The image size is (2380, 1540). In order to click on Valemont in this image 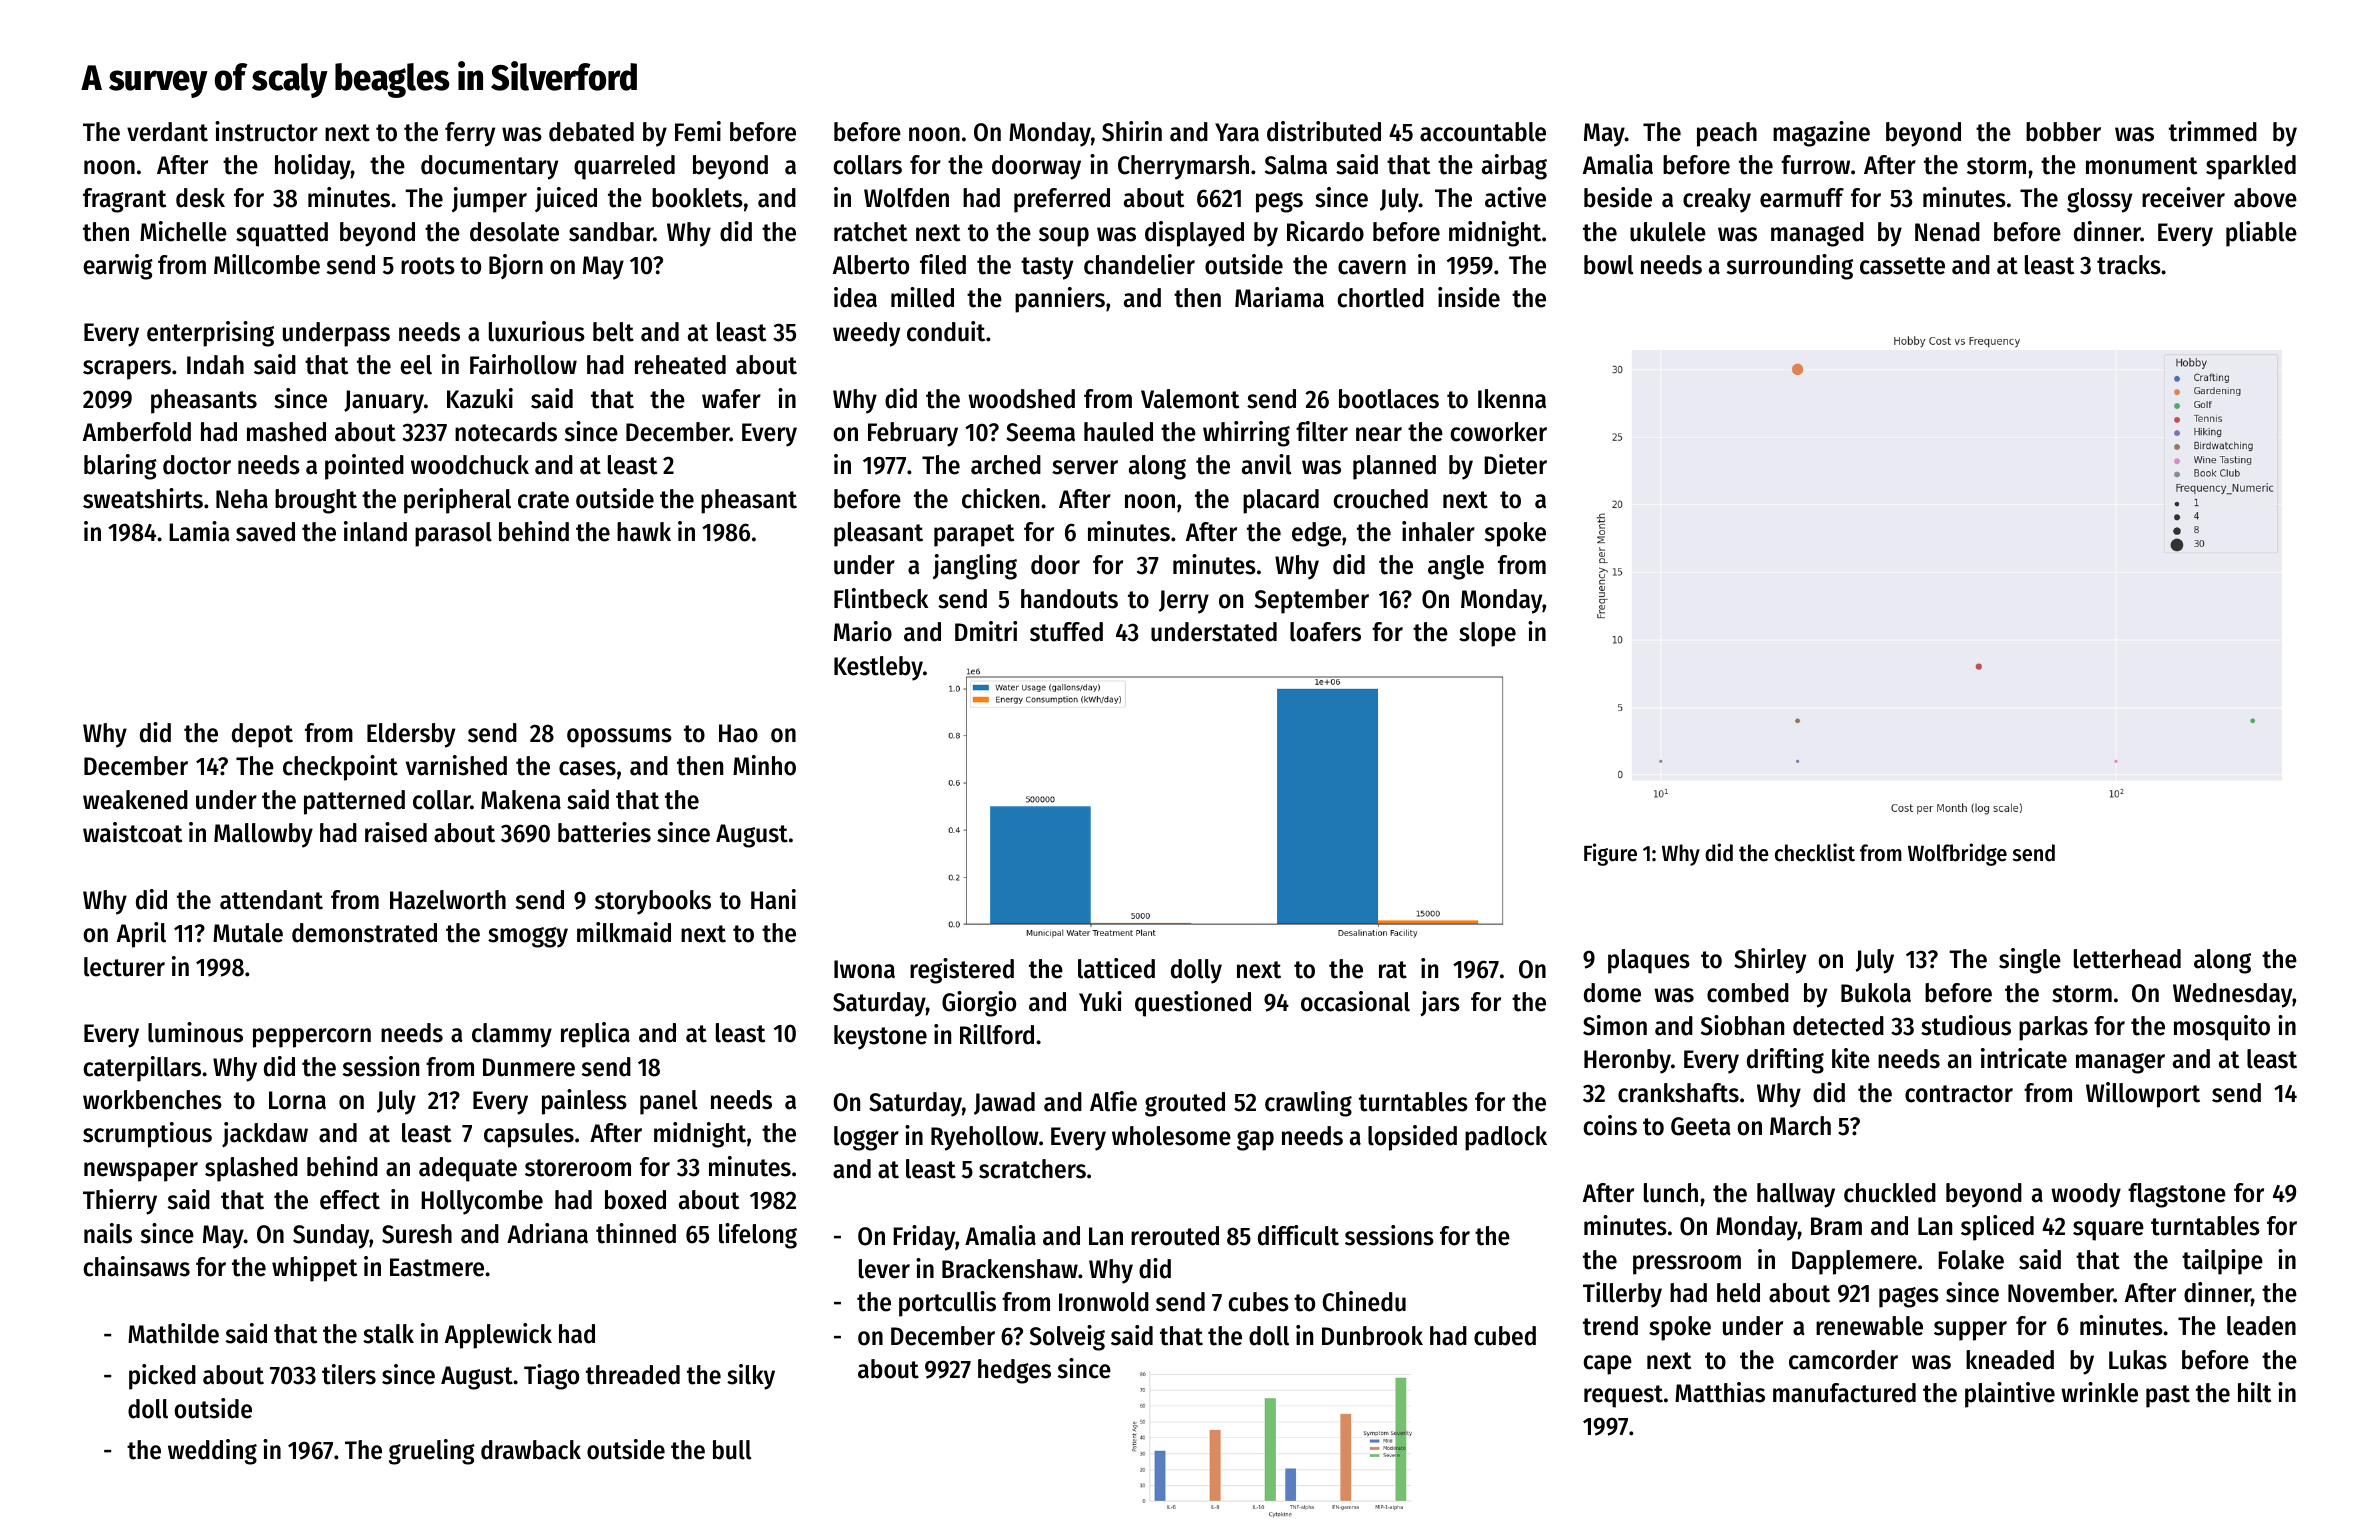, I will do `click(1190, 399)`.
